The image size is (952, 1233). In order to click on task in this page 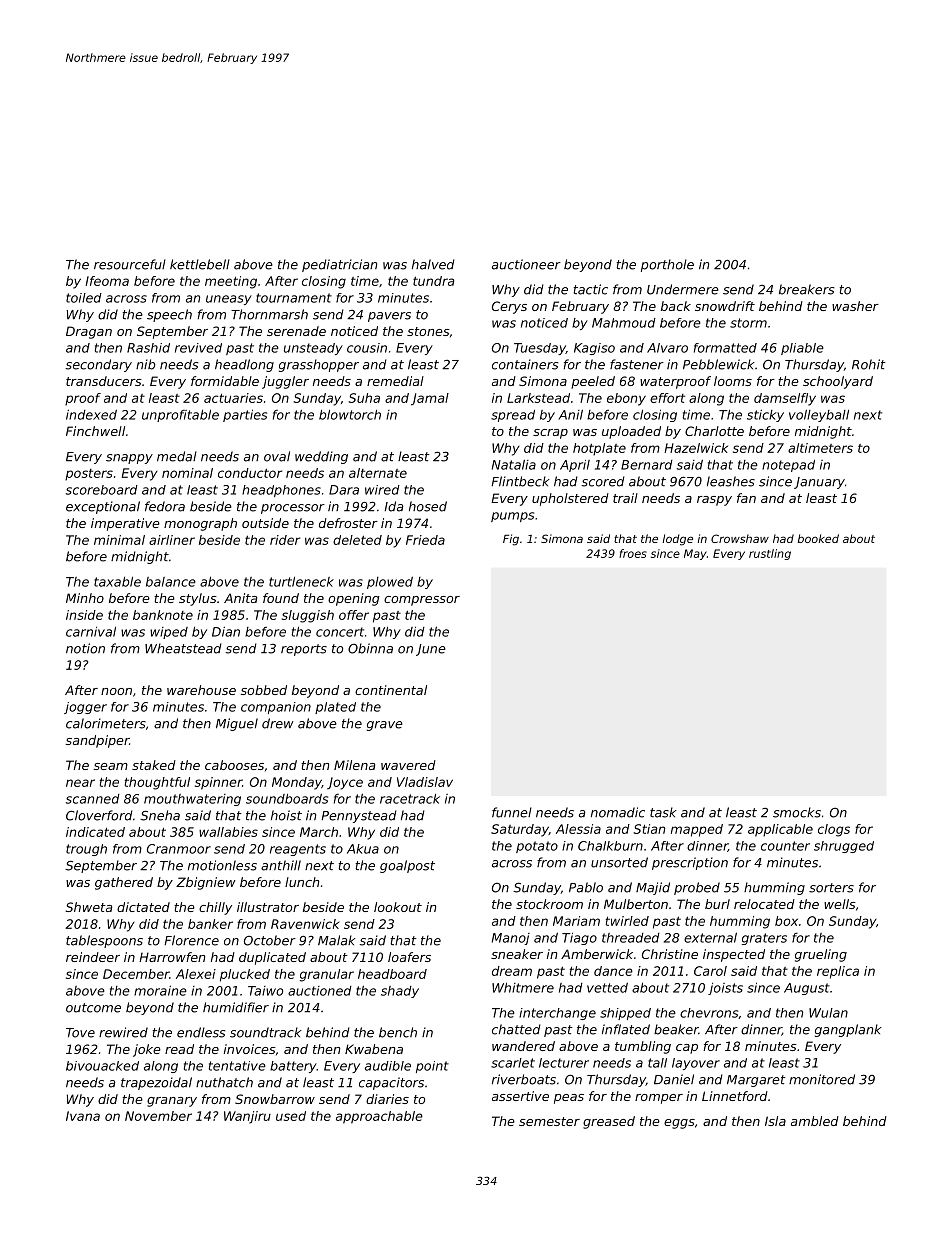, I will do `click(663, 812)`.
